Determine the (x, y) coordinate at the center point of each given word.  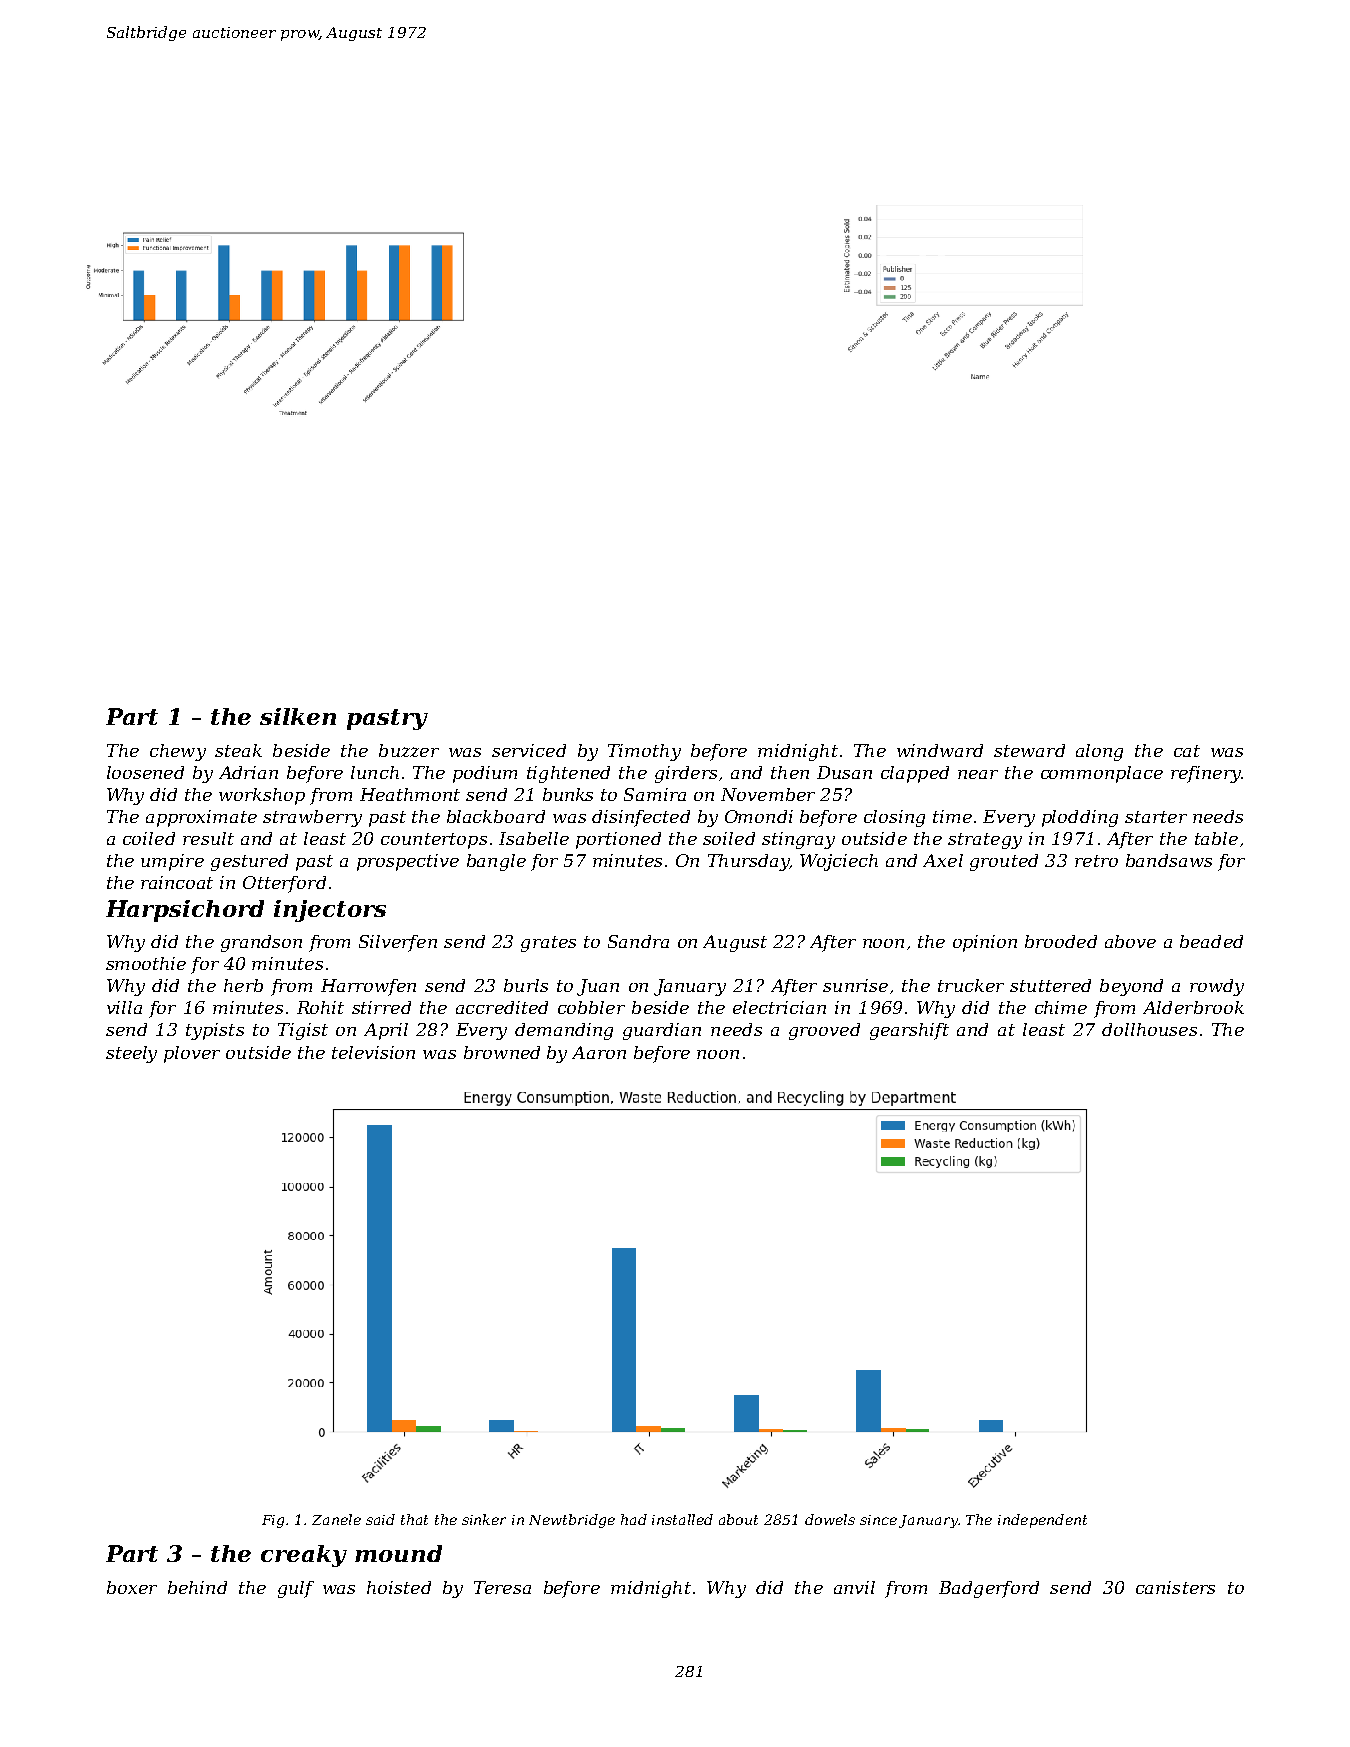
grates (548, 944)
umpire (172, 862)
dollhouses (1149, 1029)
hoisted (399, 1587)
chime (1061, 1007)
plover (192, 1054)
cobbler (591, 1007)
